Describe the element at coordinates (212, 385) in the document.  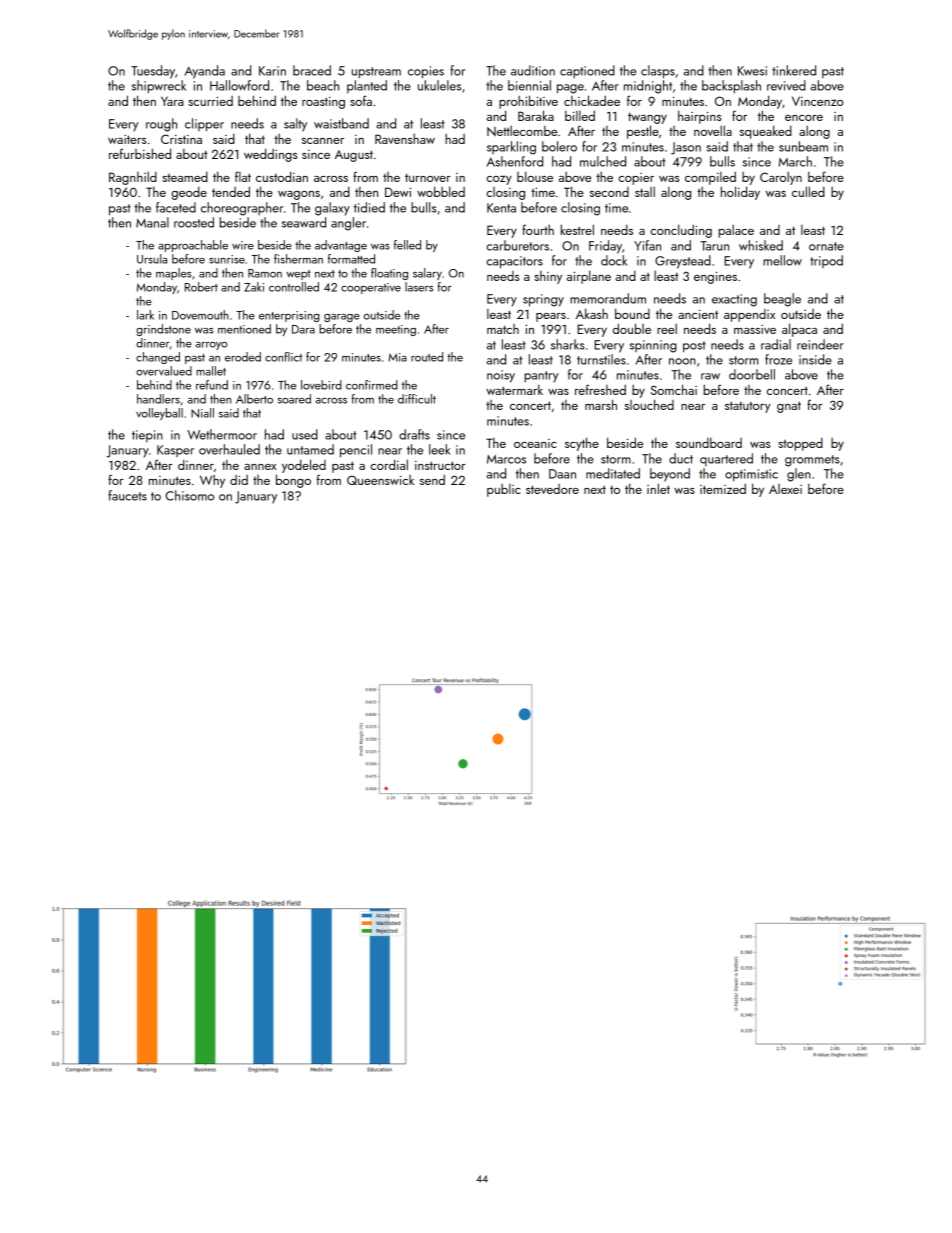
I see `refund` at that location.
